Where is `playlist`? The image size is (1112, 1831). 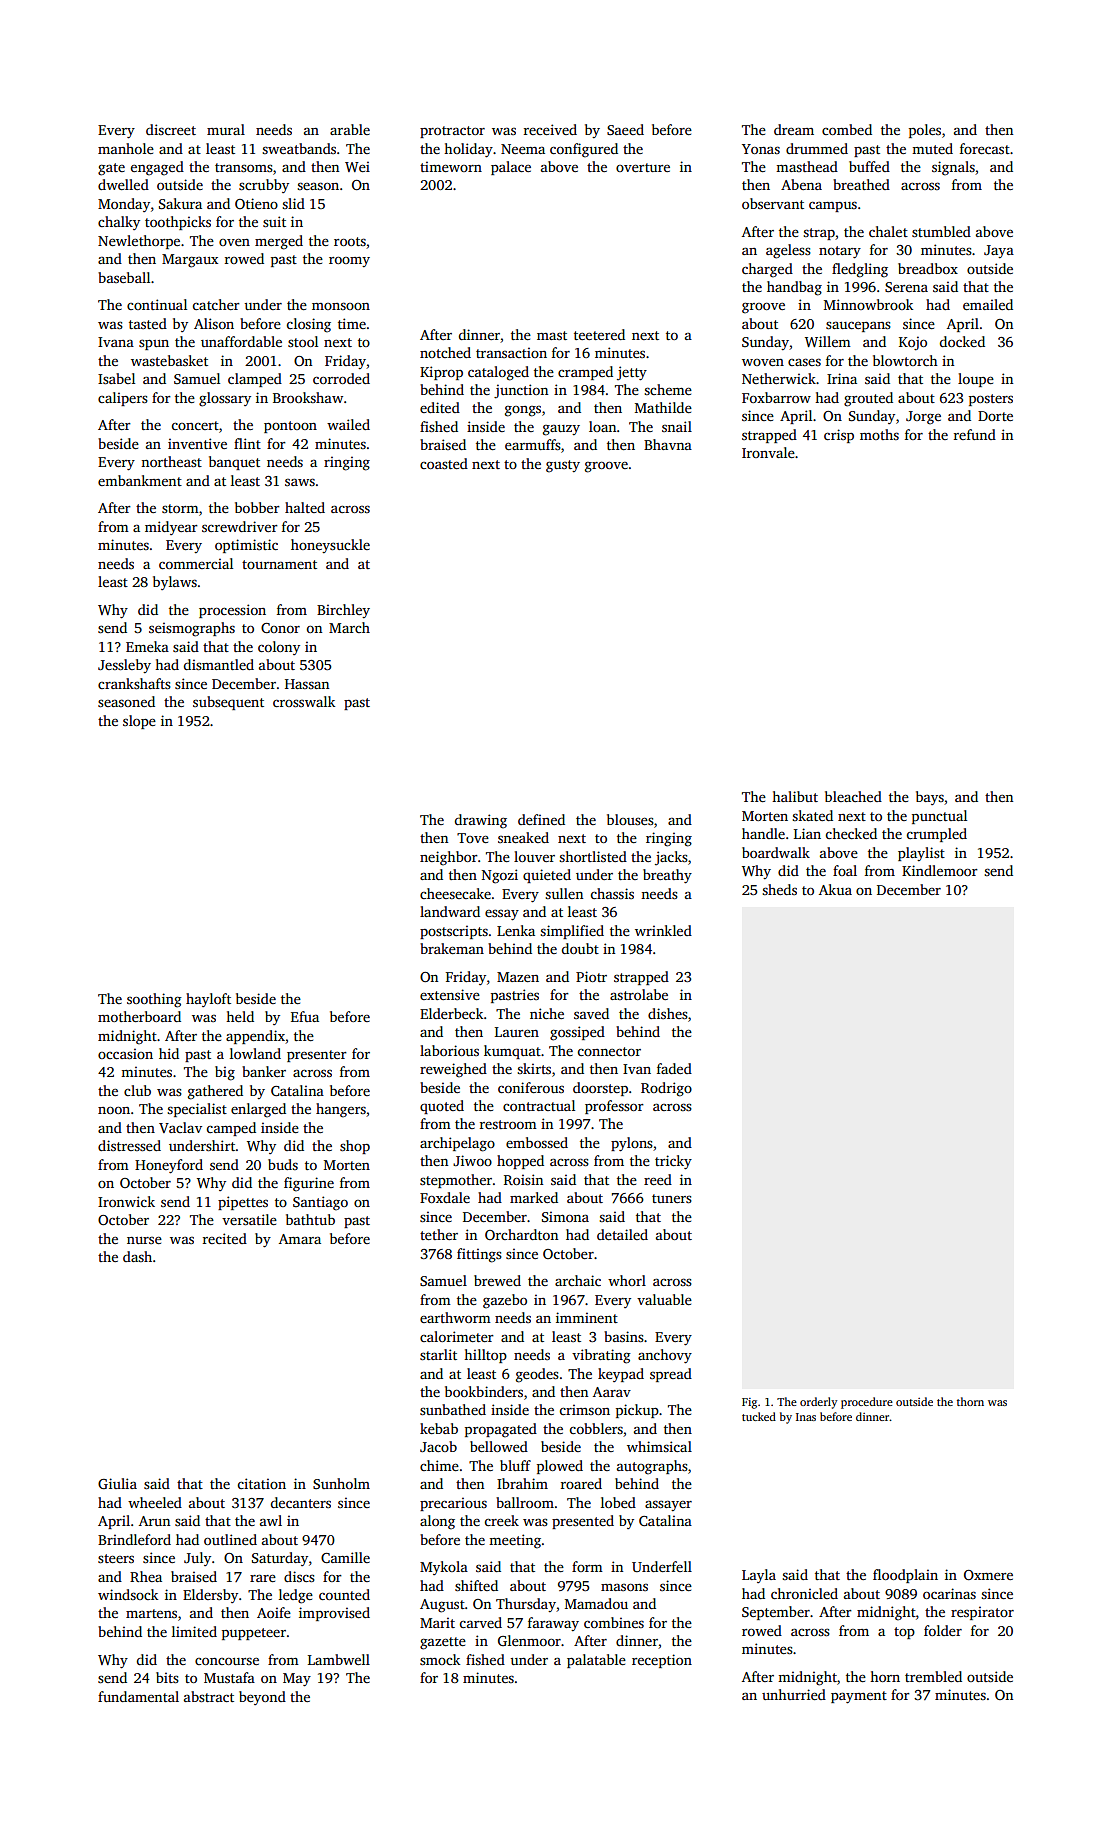 playlist is located at coordinates (921, 854).
